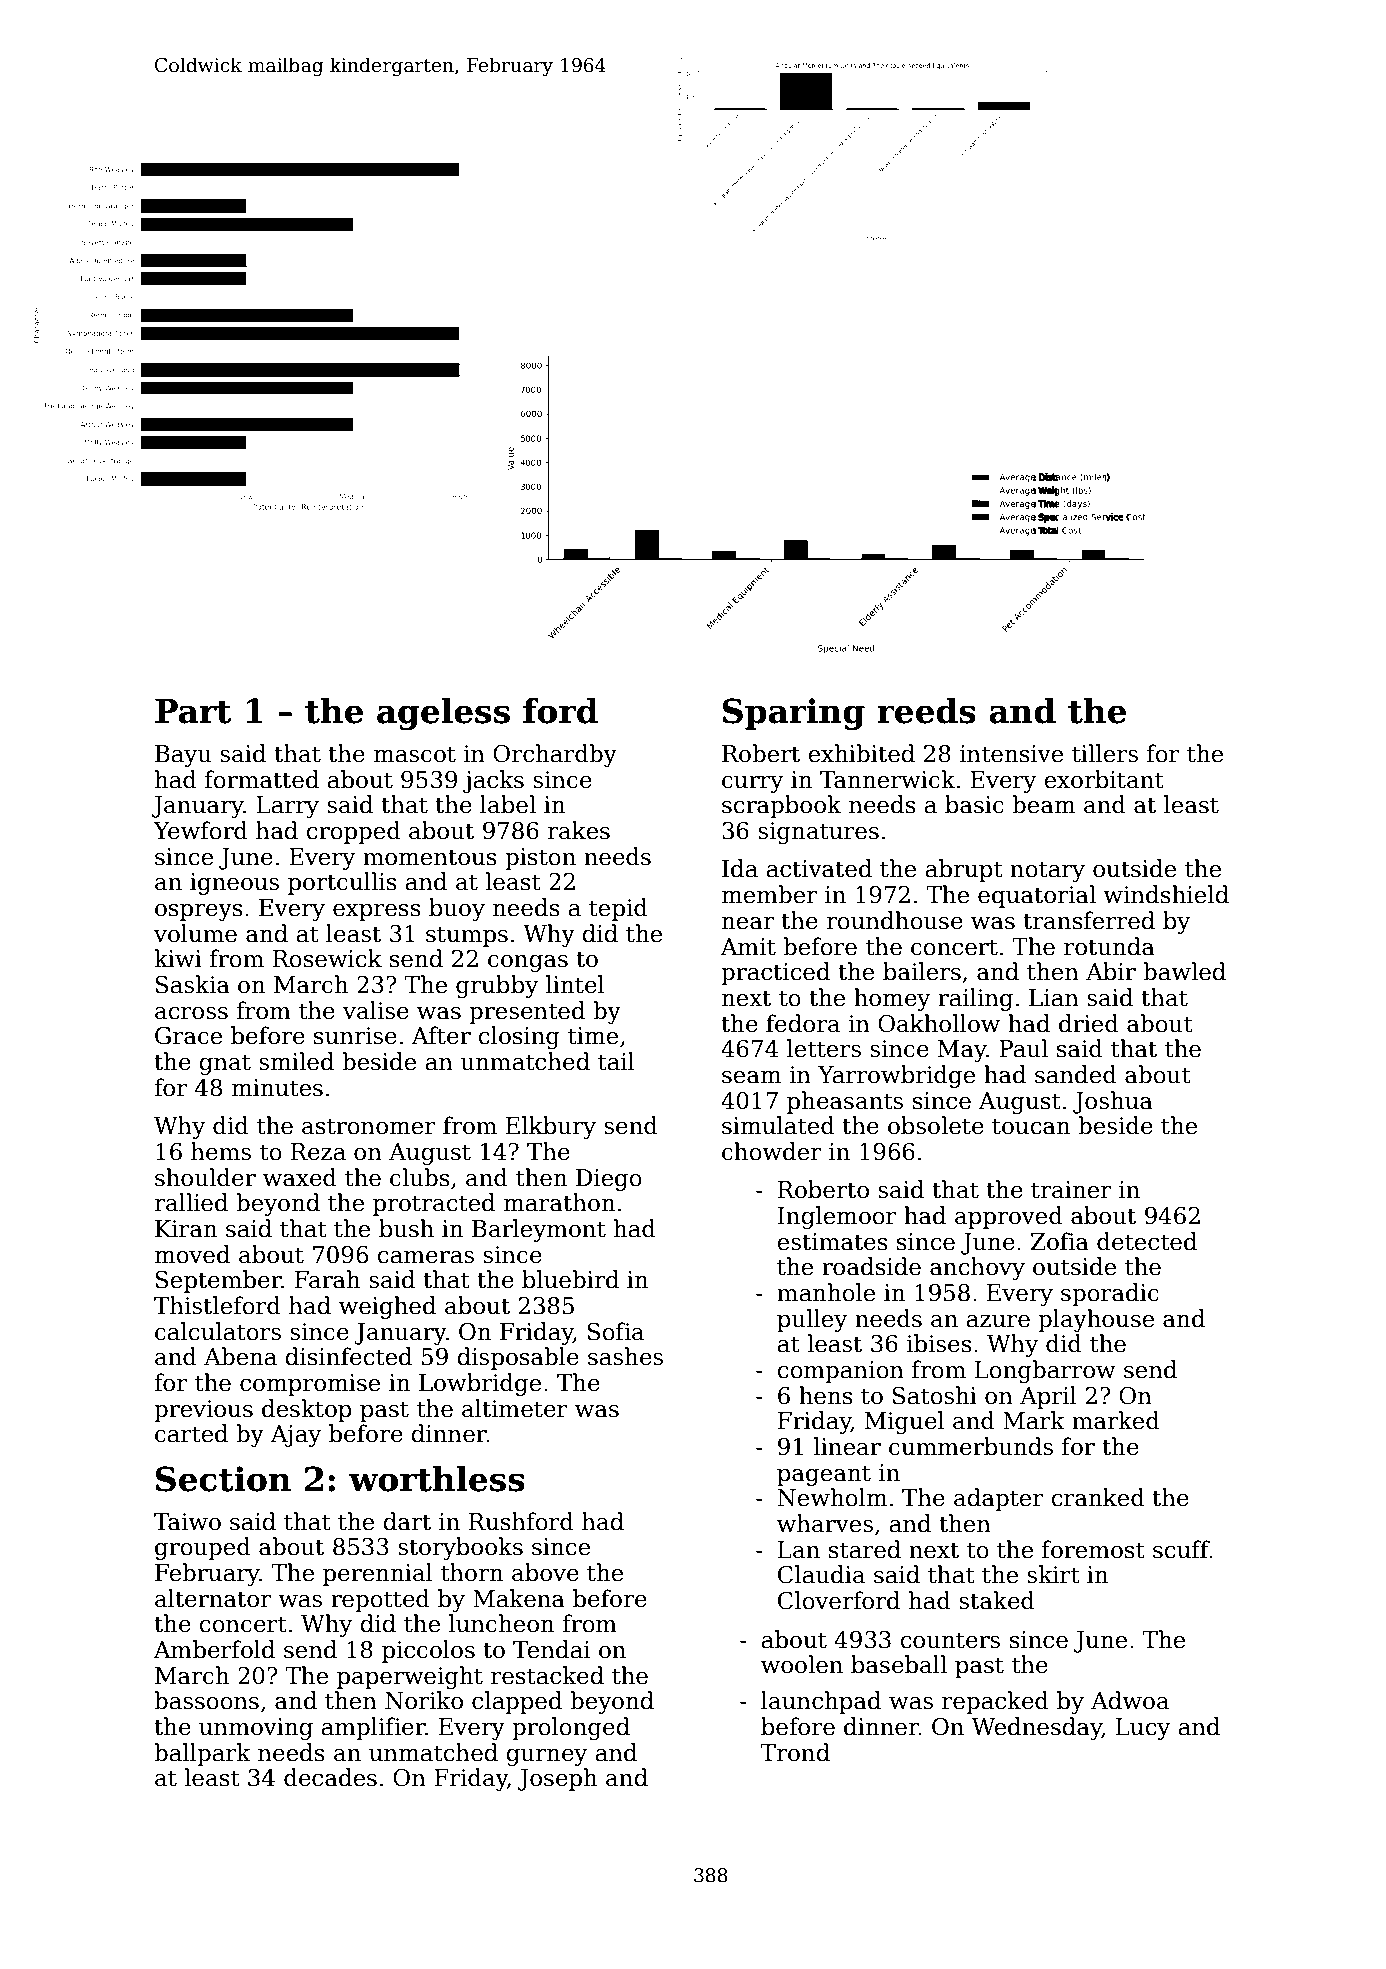 The height and width of the screenshot is (1969, 1386). What do you see at coordinates (192, 1254) in the screenshot?
I see `moved` at bounding box center [192, 1254].
